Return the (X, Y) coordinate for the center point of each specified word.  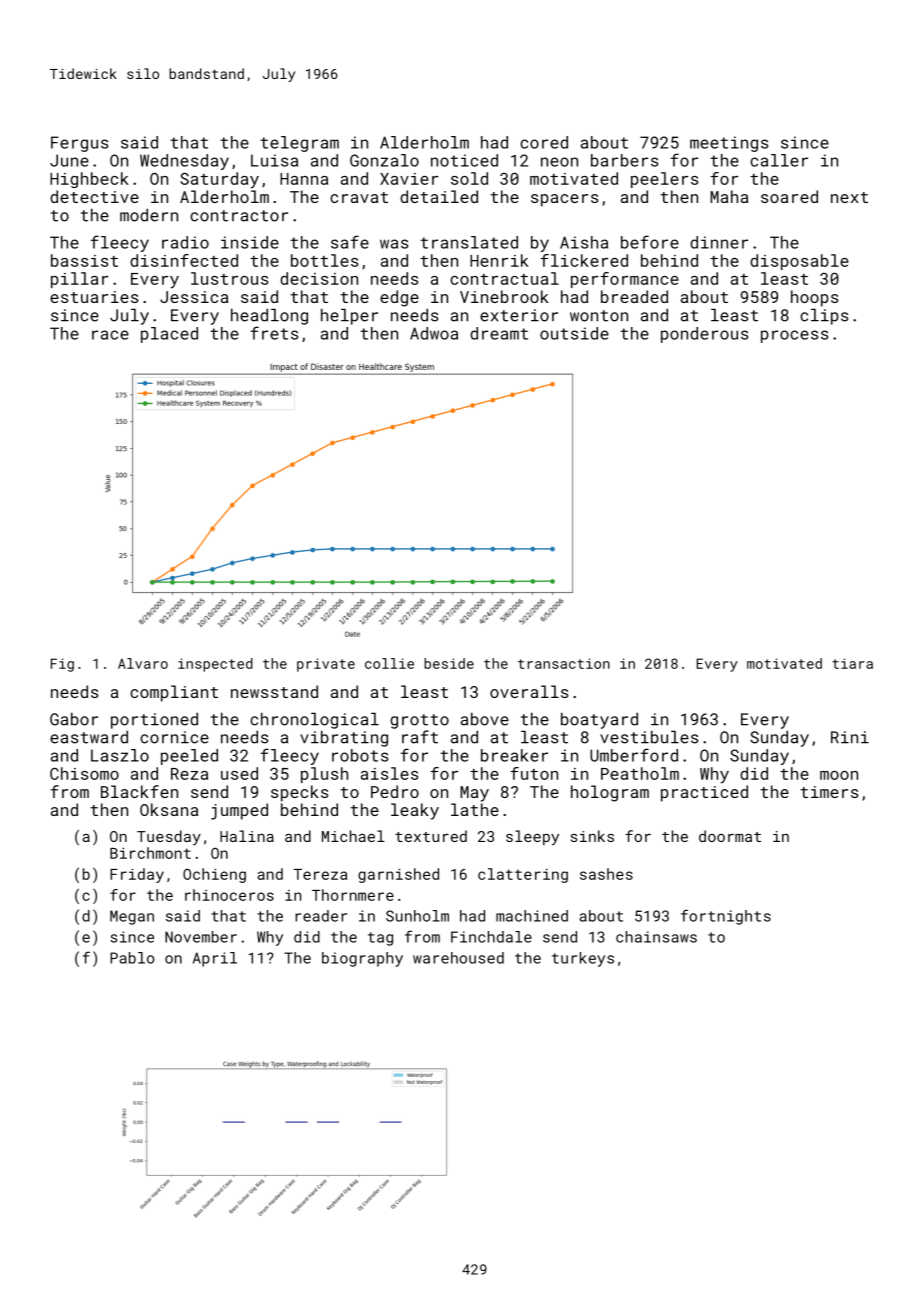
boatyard (599, 720)
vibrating (344, 738)
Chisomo (84, 773)
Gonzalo (384, 160)
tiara (852, 663)
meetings (729, 144)
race (110, 335)
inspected (215, 665)
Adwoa (434, 333)
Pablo (132, 958)
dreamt (499, 333)
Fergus (79, 144)
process (794, 336)
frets (274, 333)
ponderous (704, 335)
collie (389, 663)
